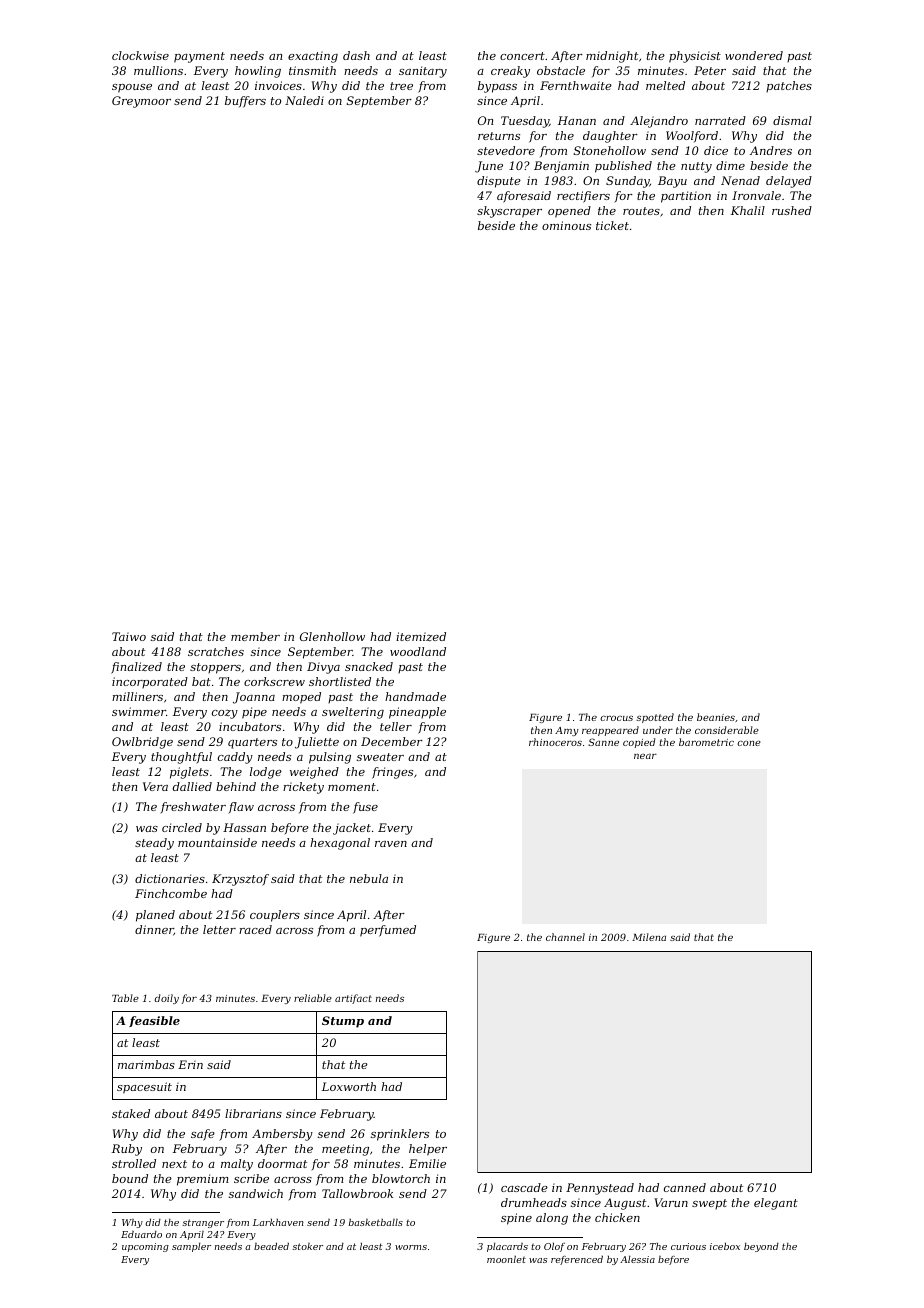 This screenshot has width=924, height=1308. Describe the element at coordinates (421, 636) in the screenshot. I see `itemized` at that location.
